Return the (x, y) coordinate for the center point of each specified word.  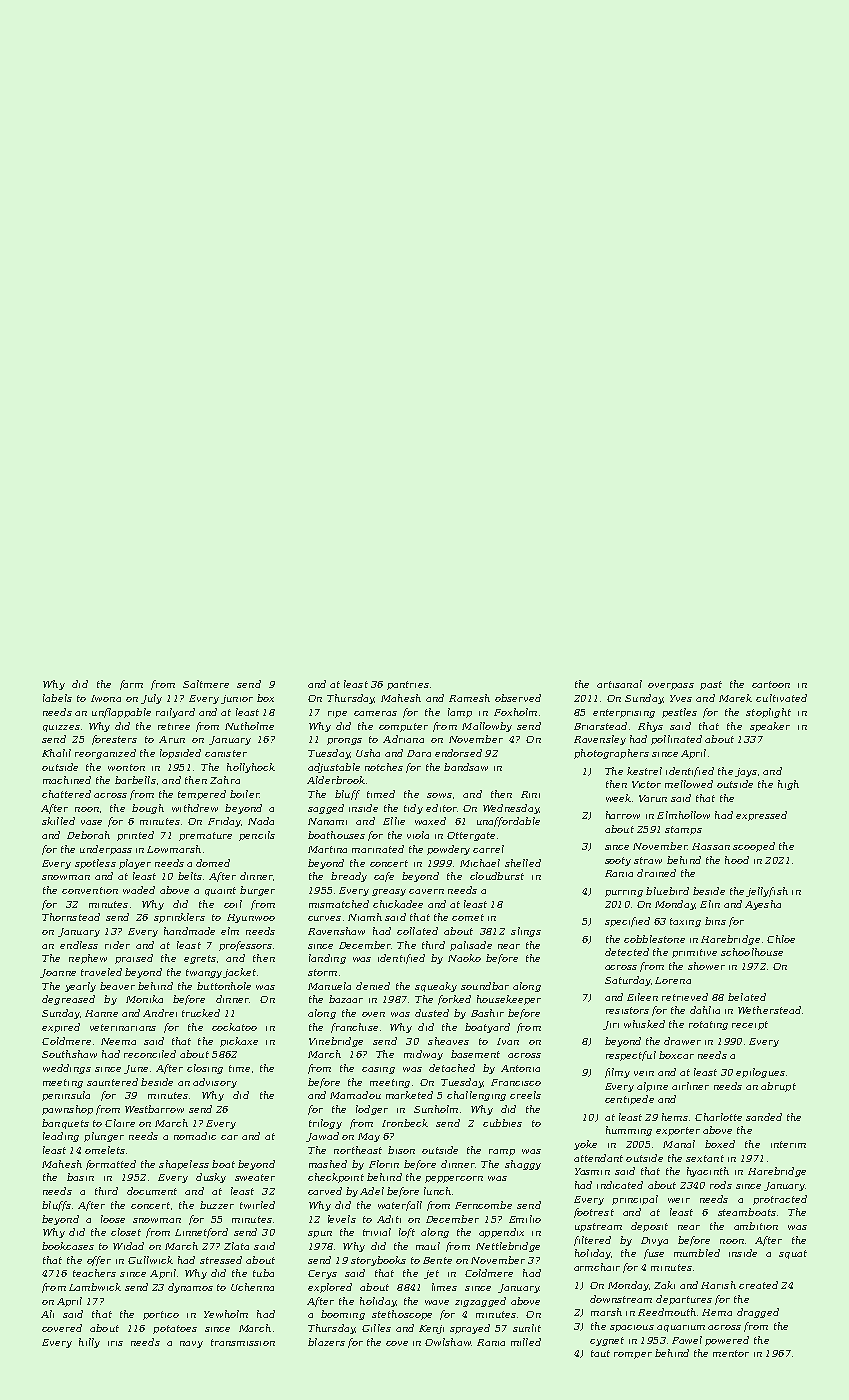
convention (90, 890)
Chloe (781, 939)
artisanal (619, 684)
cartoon (771, 684)
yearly (80, 987)
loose (113, 1219)
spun (320, 1234)
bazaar (346, 999)
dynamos (190, 1288)
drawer (682, 1041)
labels (57, 698)
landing (327, 959)
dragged (758, 1313)
